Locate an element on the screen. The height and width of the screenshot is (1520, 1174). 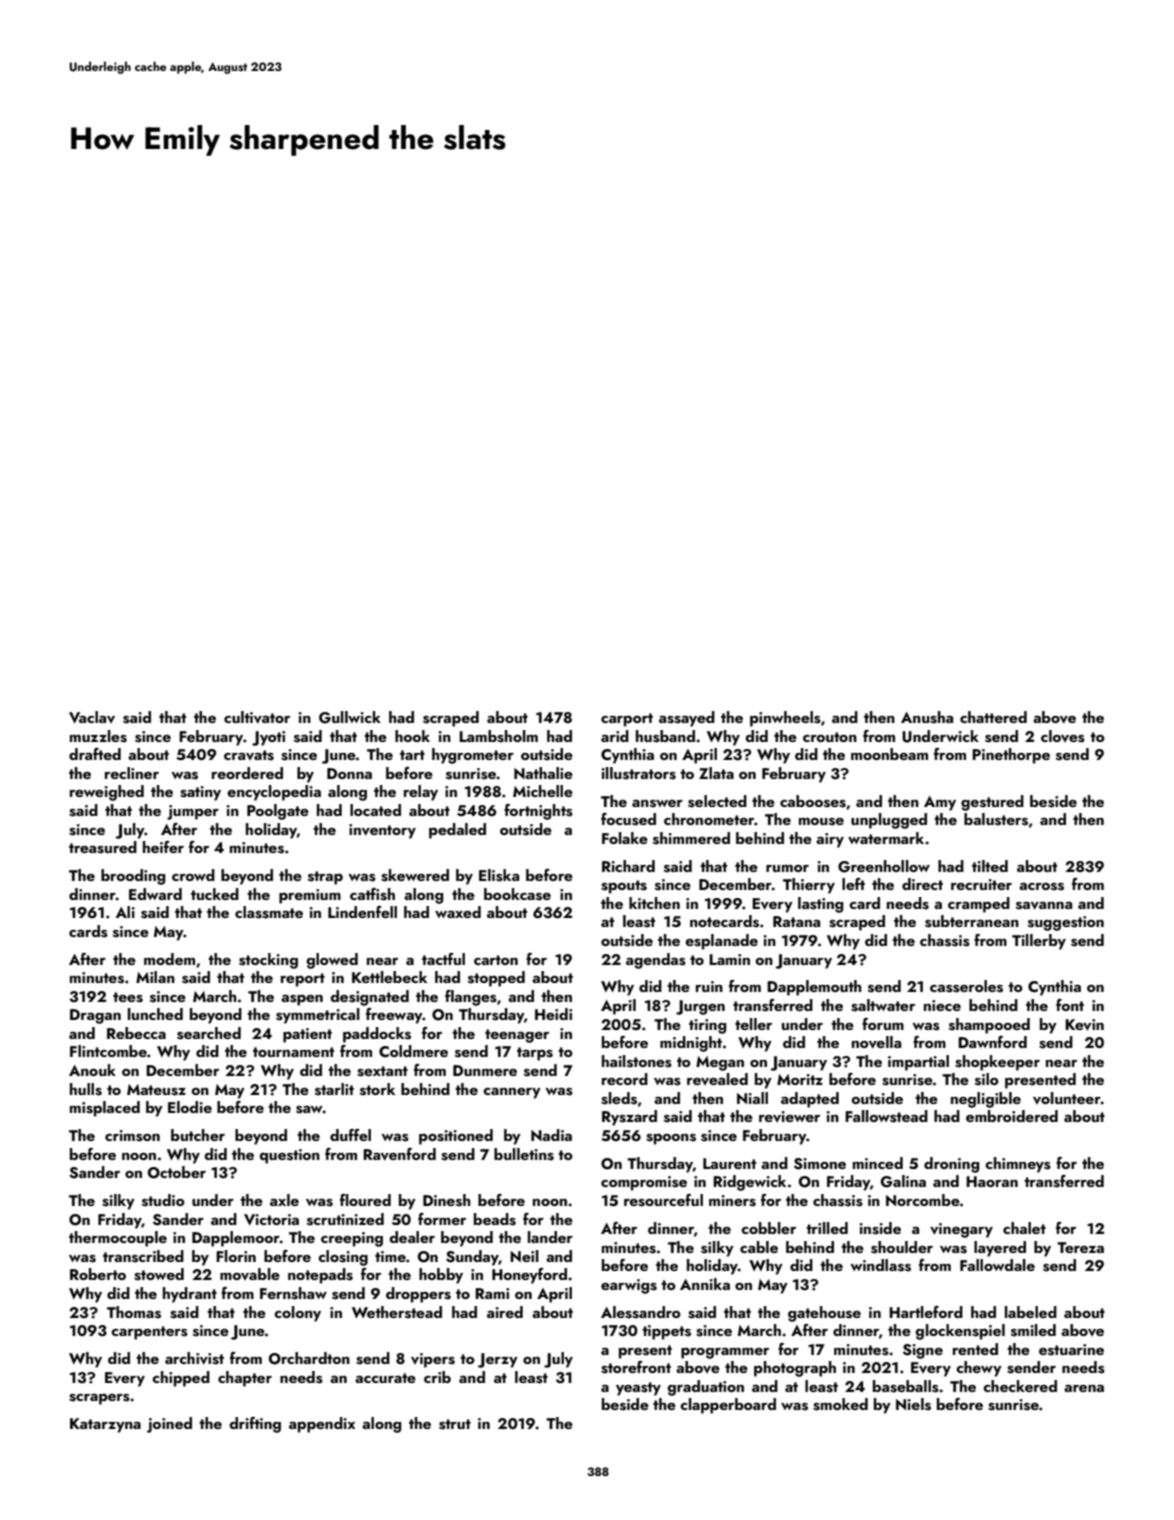
Kevin is located at coordinates (1084, 1025).
